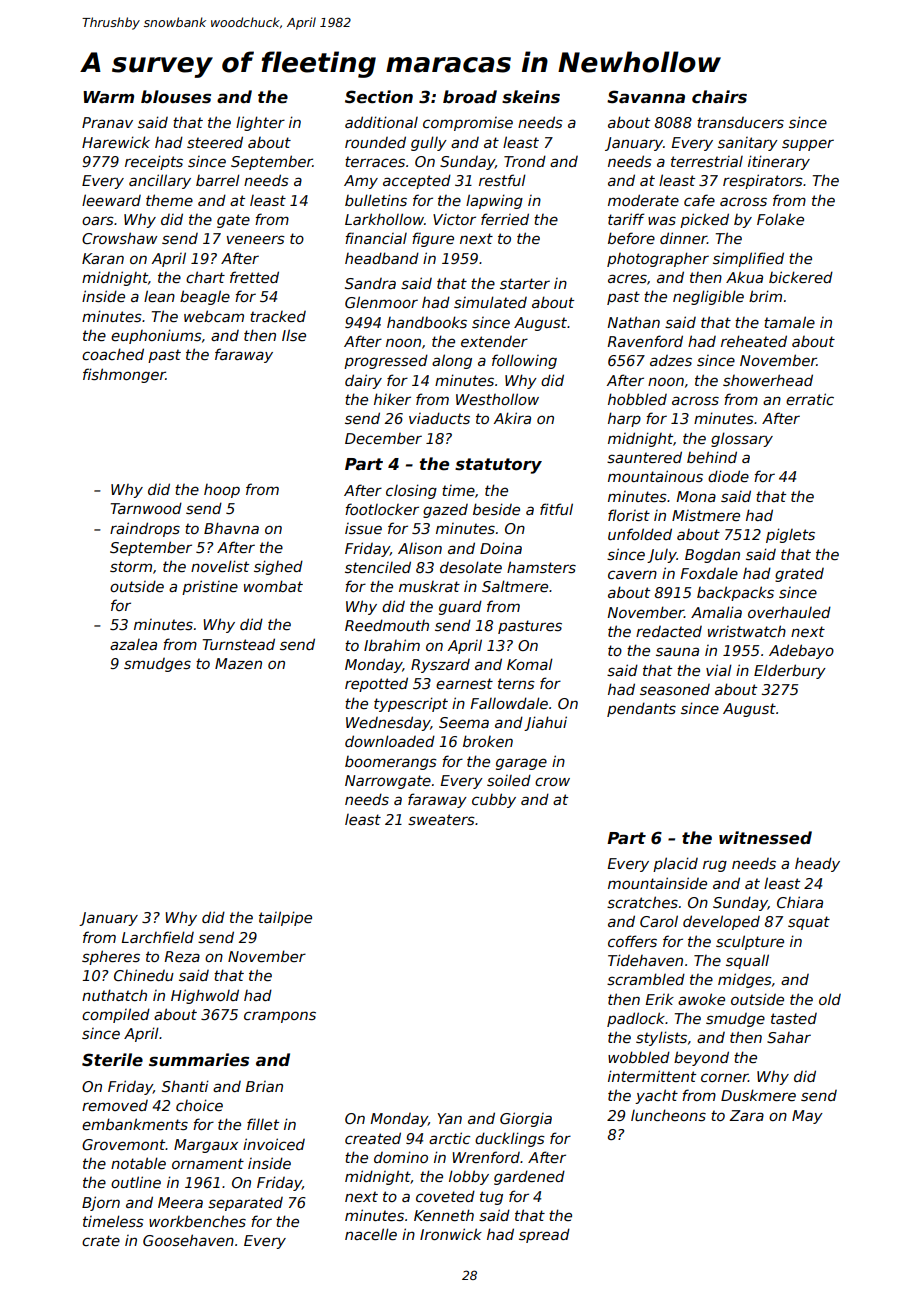 The width and height of the page is (924, 1308). What do you see at coordinates (441, 819) in the page?
I see `sweaters` at bounding box center [441, 819].
